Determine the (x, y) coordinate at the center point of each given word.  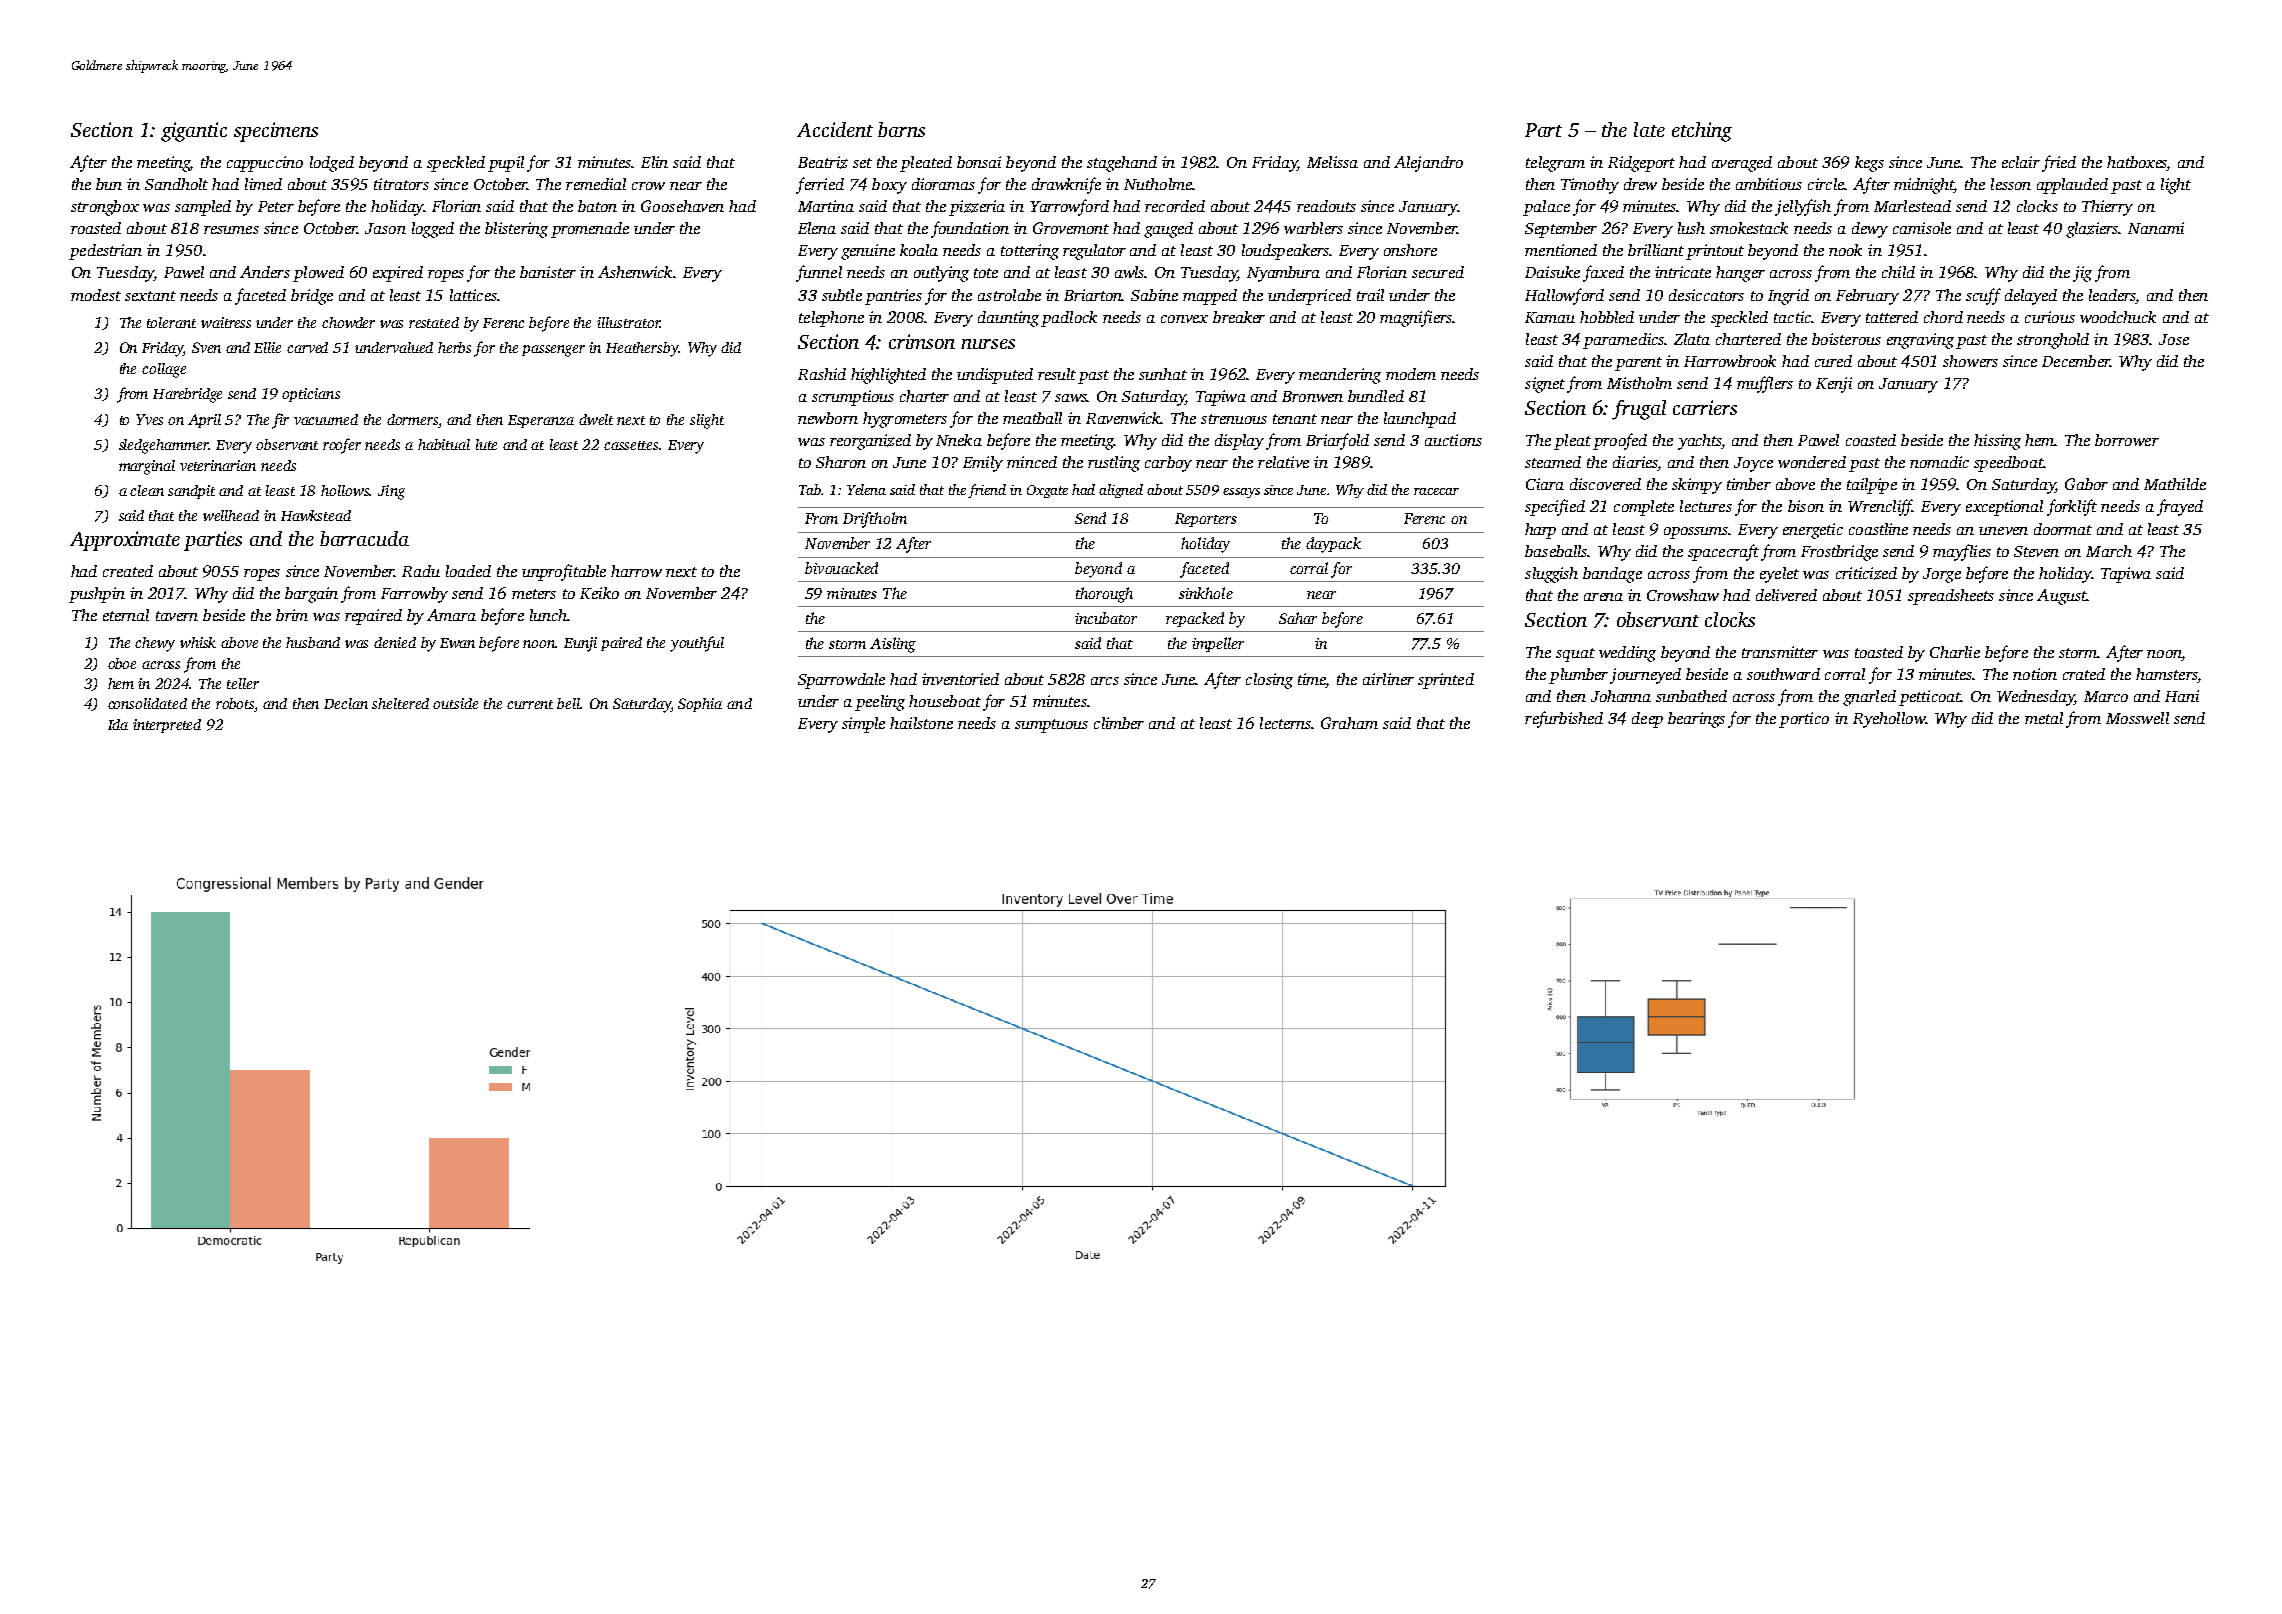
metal (2044, 718)
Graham (1349, 723)
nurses (988, 344)
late (1649, 129)
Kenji (1834, 385)
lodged (332, 164)
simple (863, 725)
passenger (553, 351)
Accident (835, 129)
